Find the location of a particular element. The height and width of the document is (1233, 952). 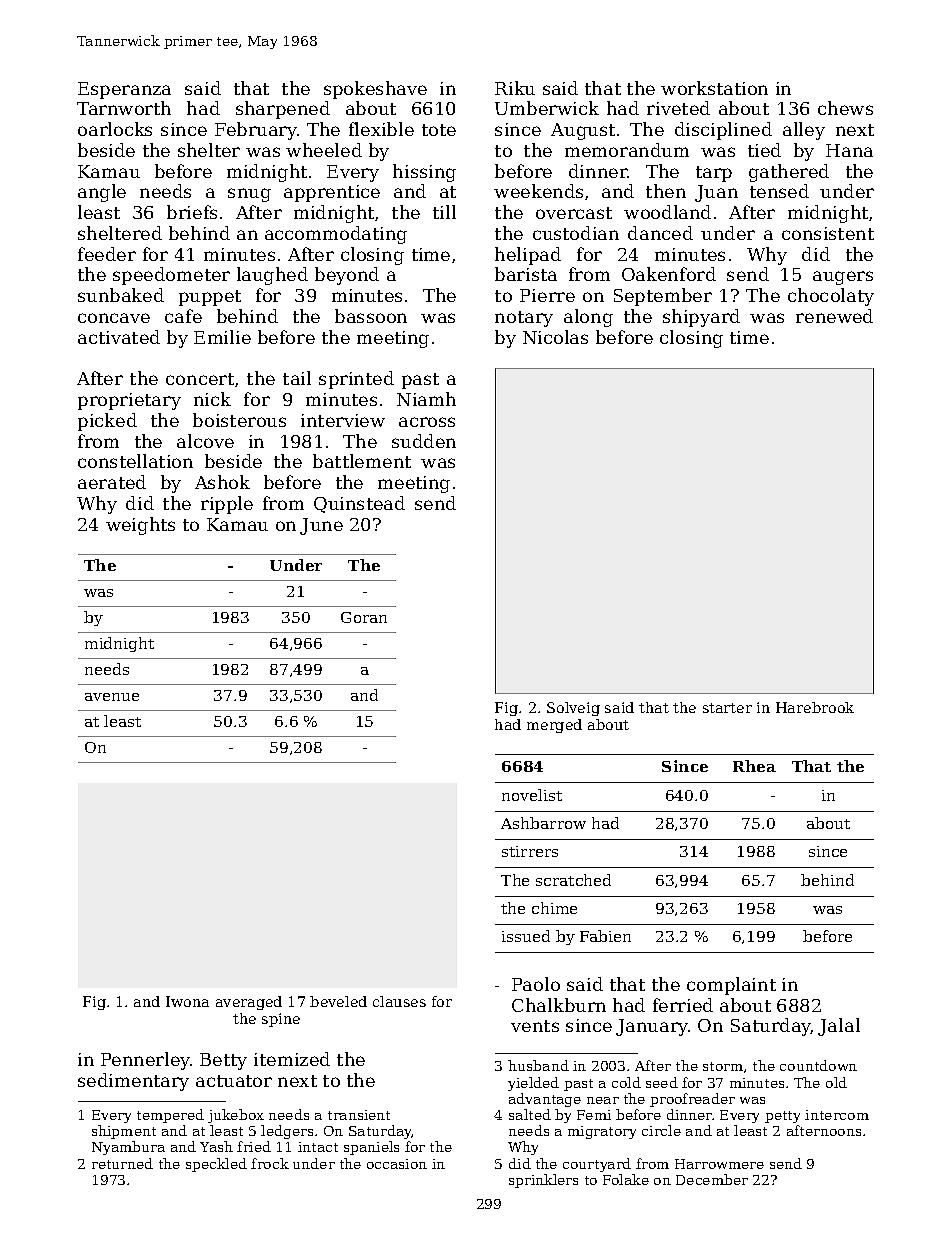

renewed is located at coordinates (834, 316).
